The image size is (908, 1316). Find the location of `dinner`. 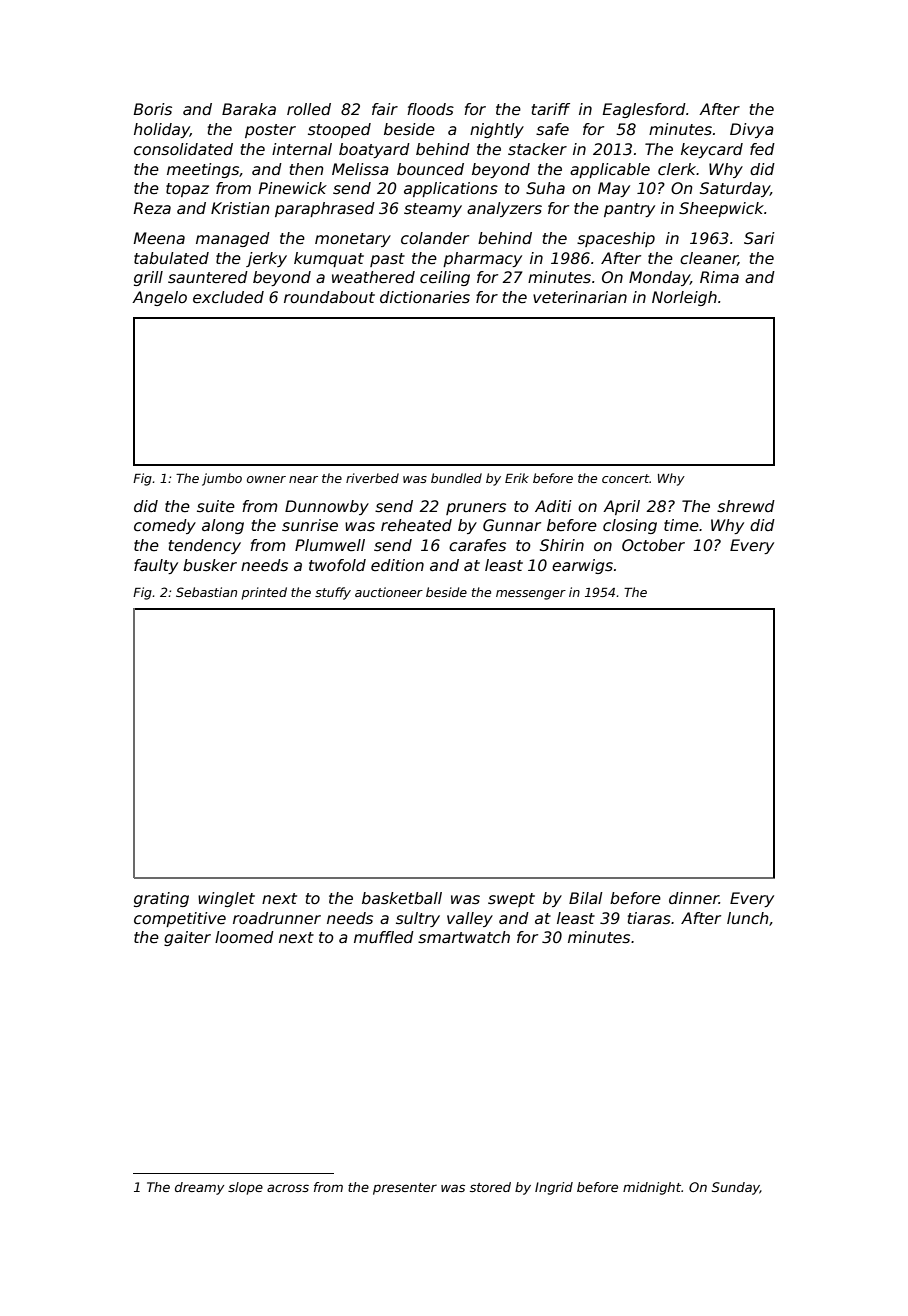

dinner is located at coordinates (694, 898).
